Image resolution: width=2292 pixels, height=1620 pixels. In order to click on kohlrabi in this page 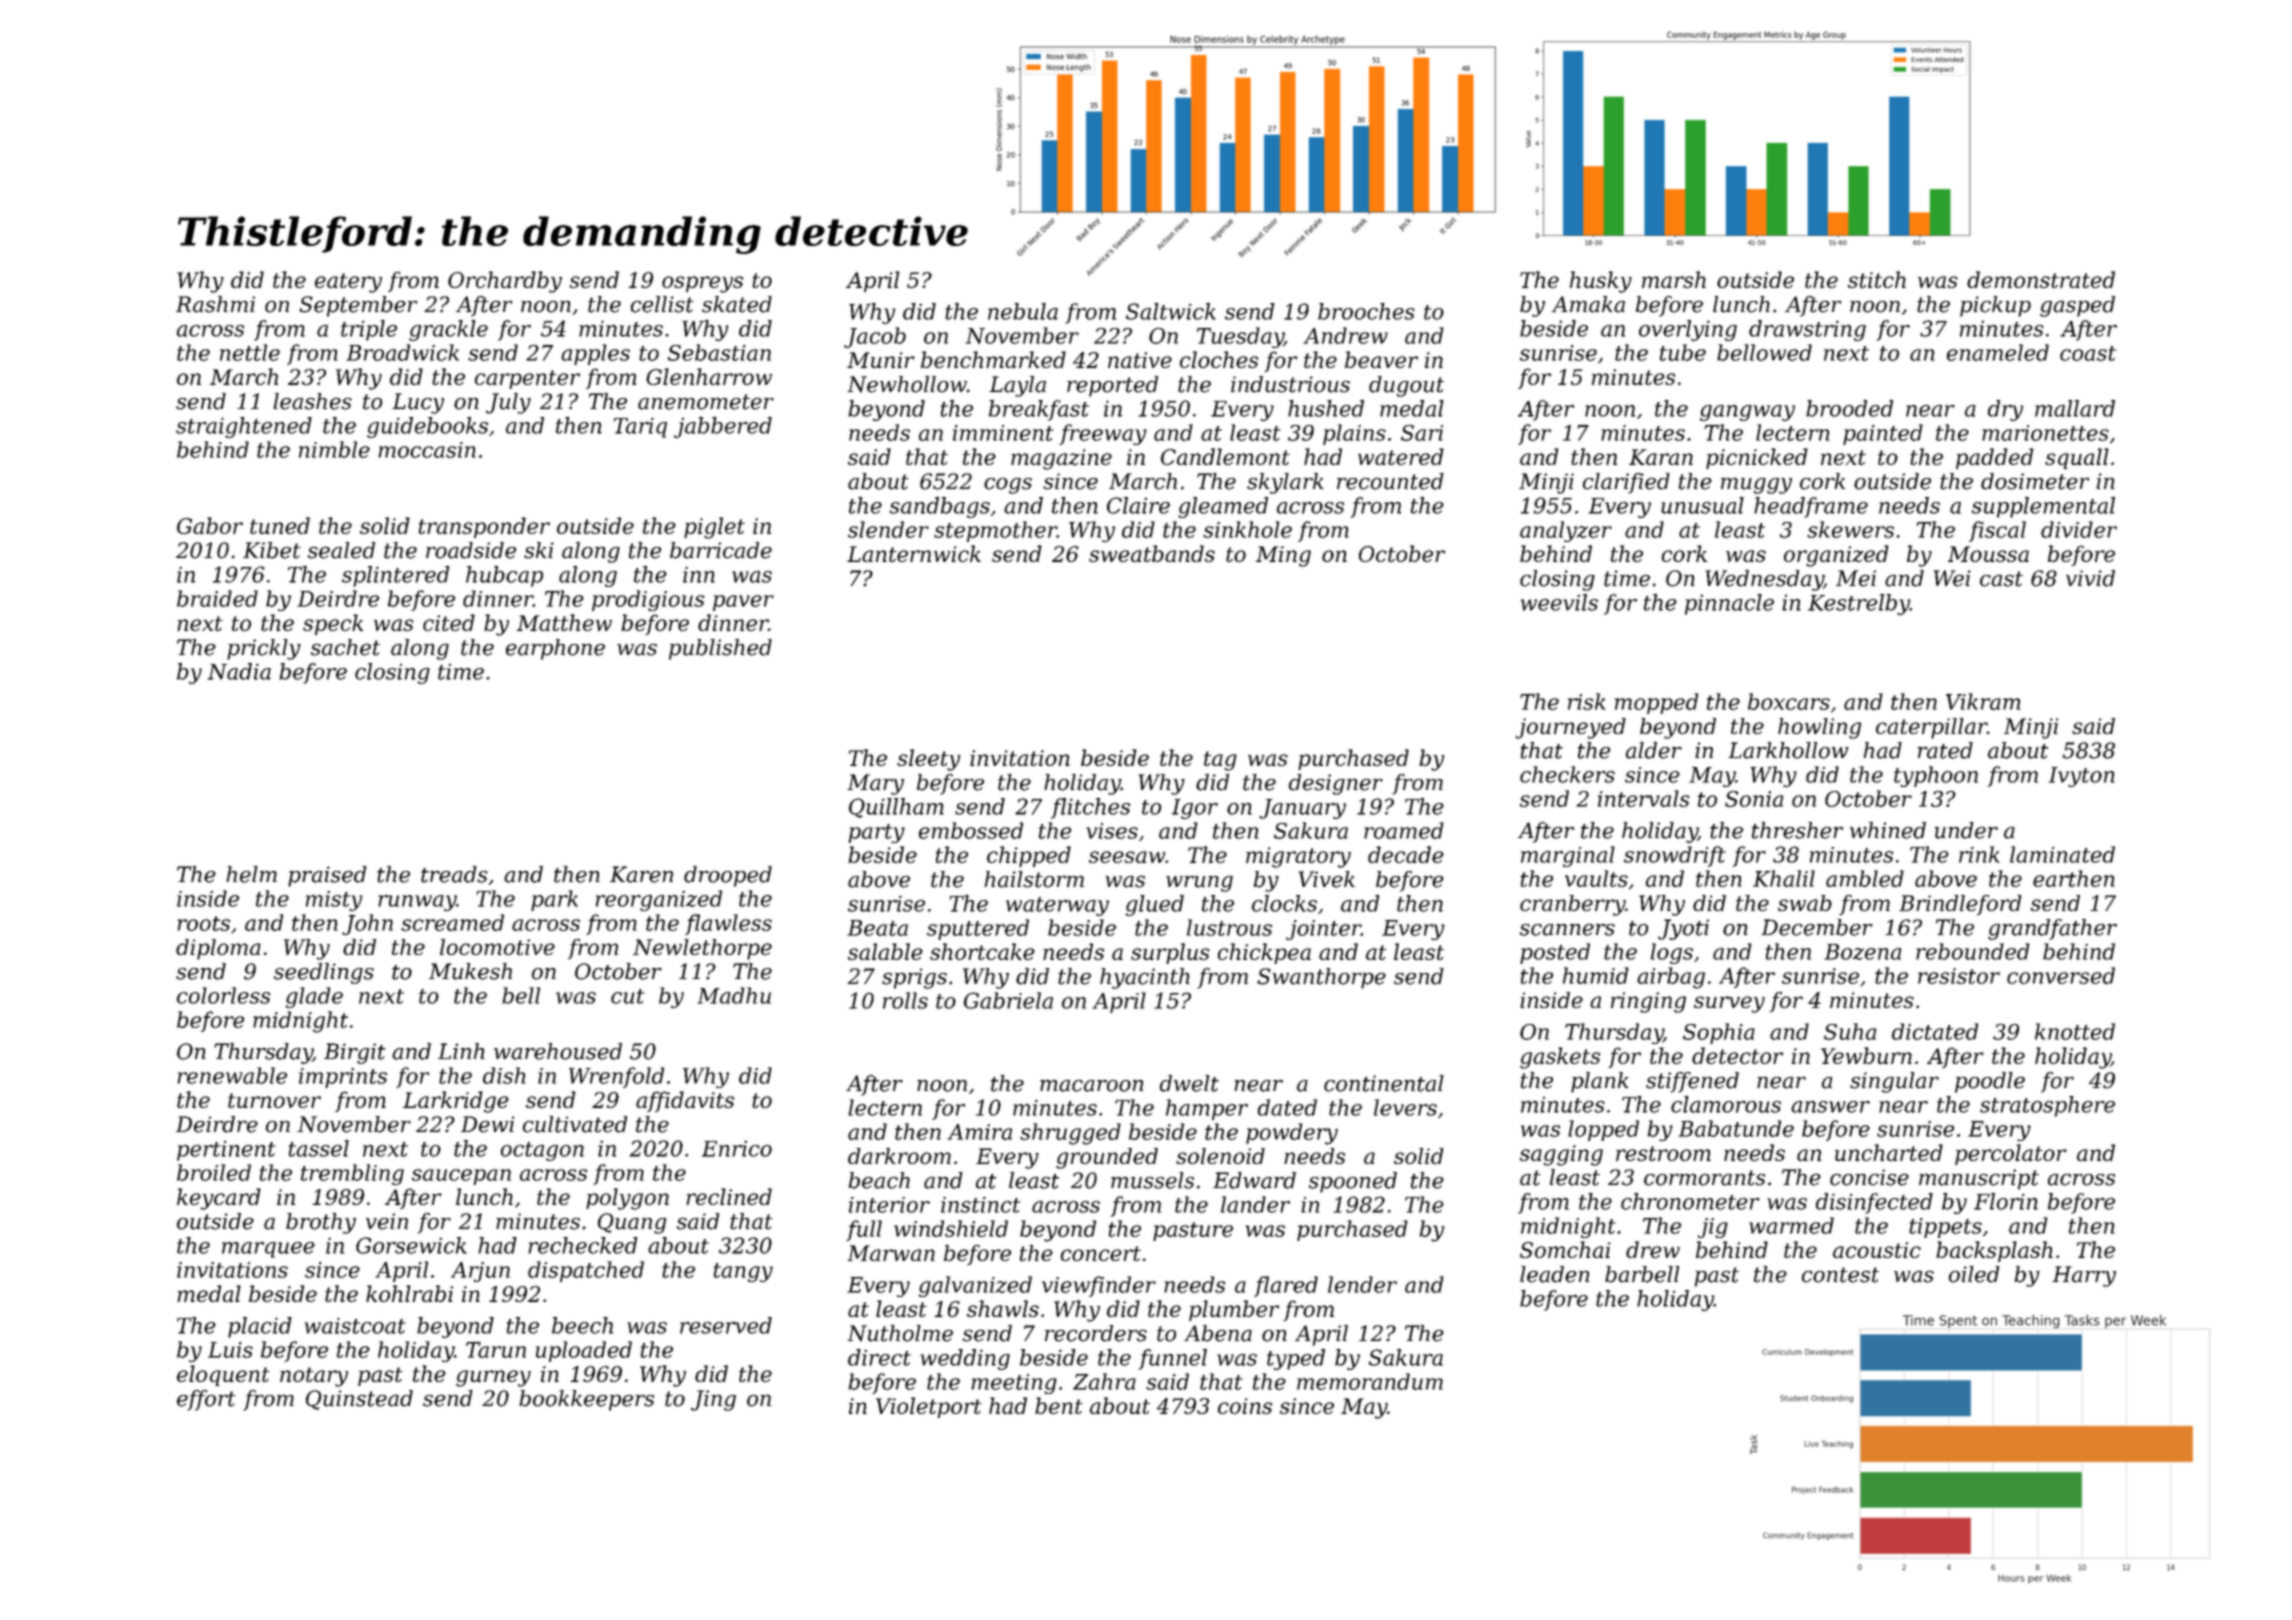, I will do `click(409, 1293)`.
